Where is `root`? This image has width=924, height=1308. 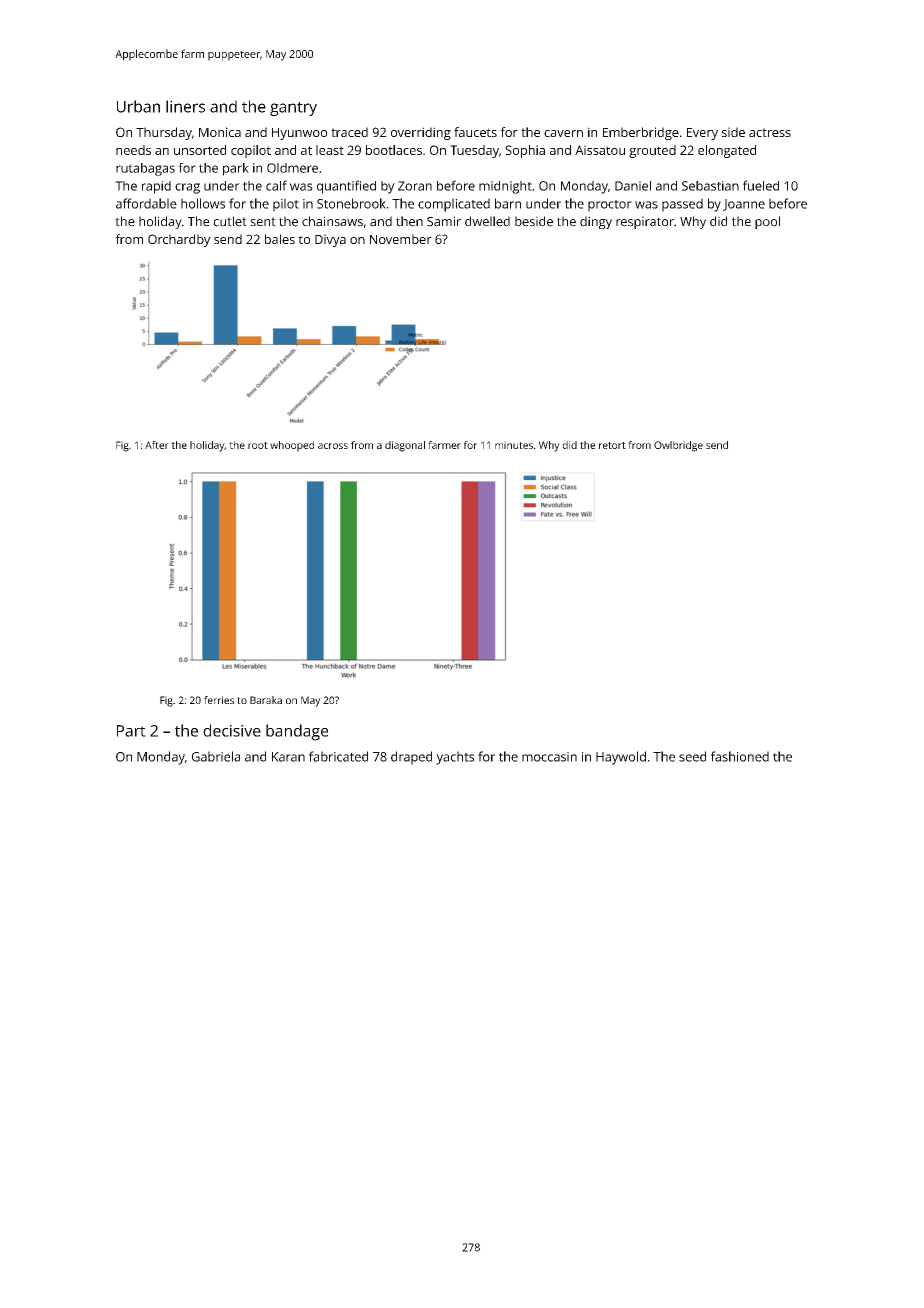 root is located at coordinates (258, 445).
